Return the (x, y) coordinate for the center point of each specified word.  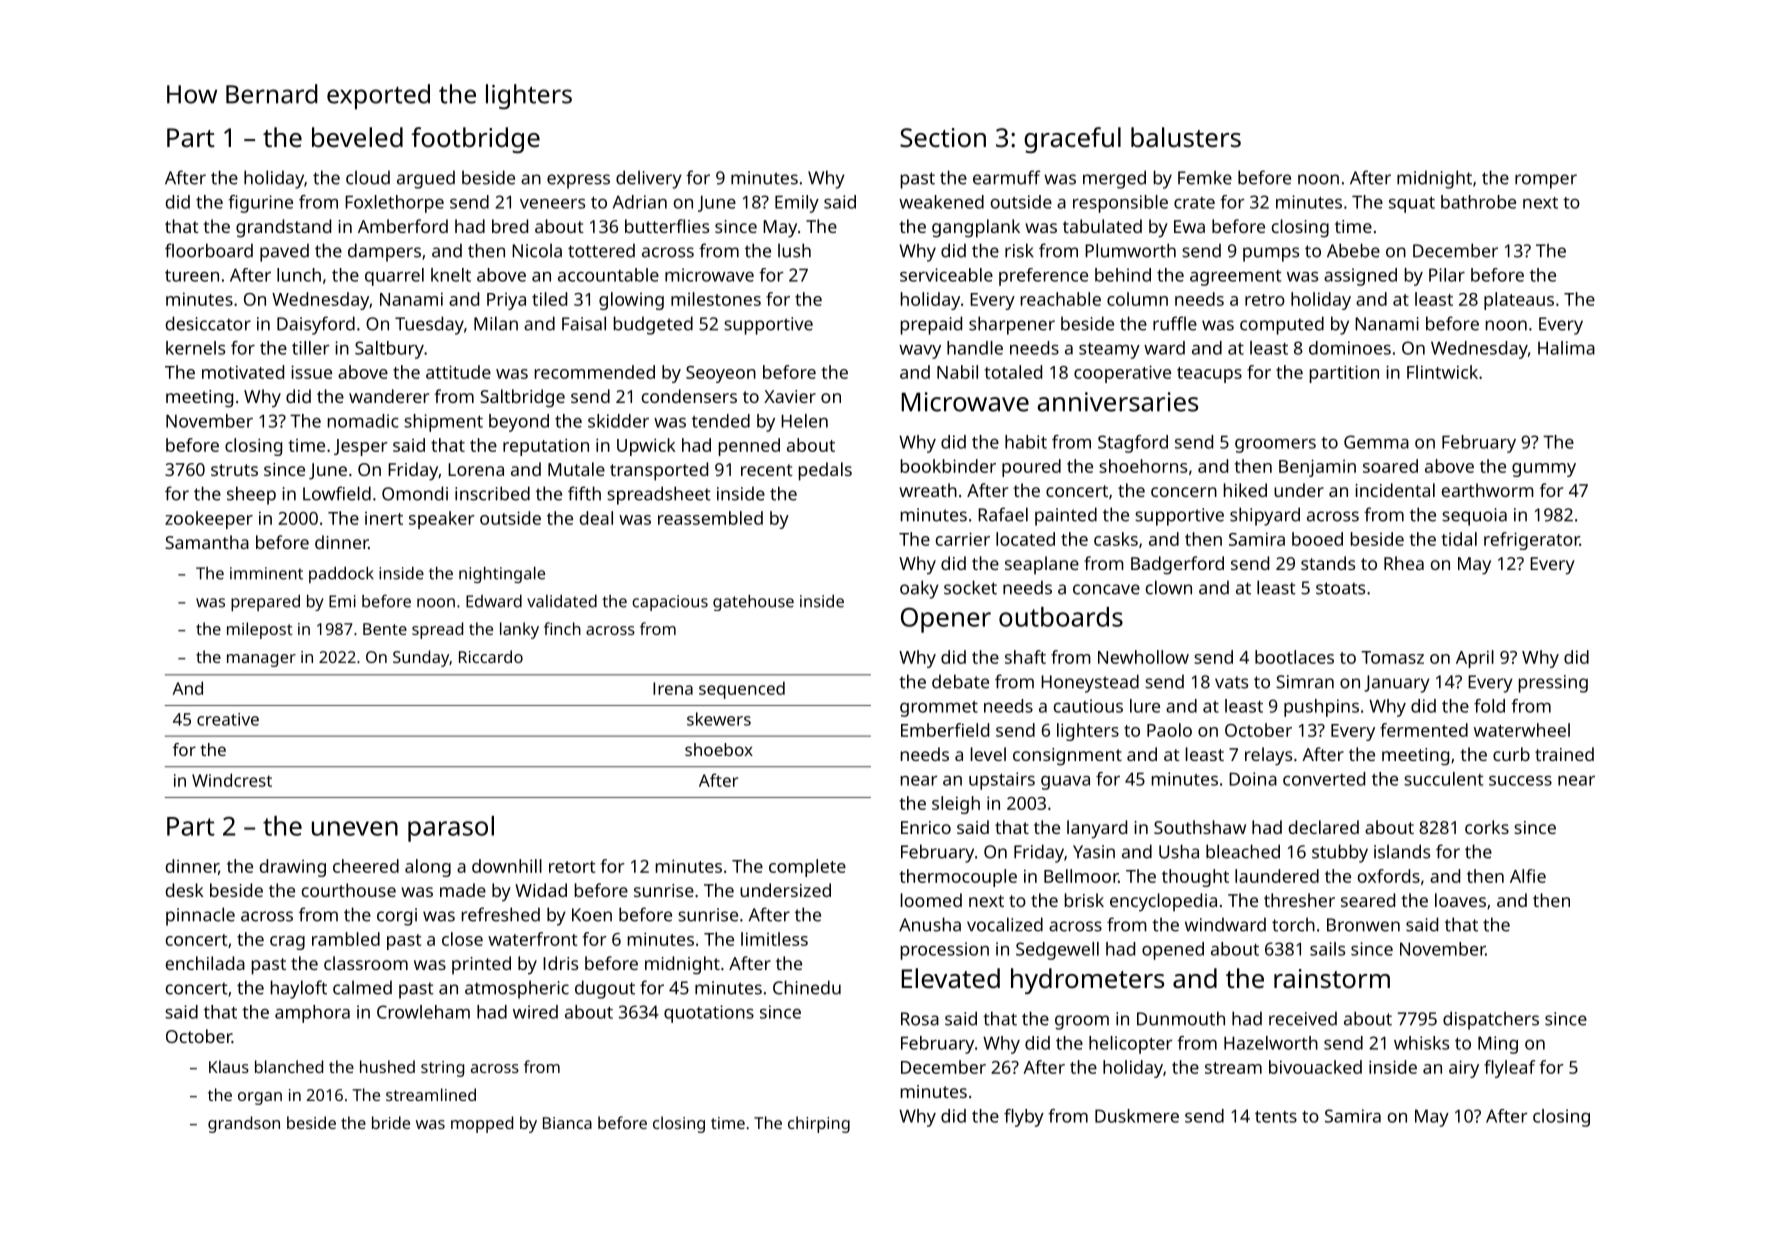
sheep (251, 495)
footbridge (475, 140)
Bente (385, 629)
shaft (1025, 657)
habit (1026, 442)
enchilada (205, 963)
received (1303, 1018)
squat (1412, 204)
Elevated (951, 978)
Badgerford (1177, 565)
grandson (244, 1124)
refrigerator (1532, 541)
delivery (649, 179)
